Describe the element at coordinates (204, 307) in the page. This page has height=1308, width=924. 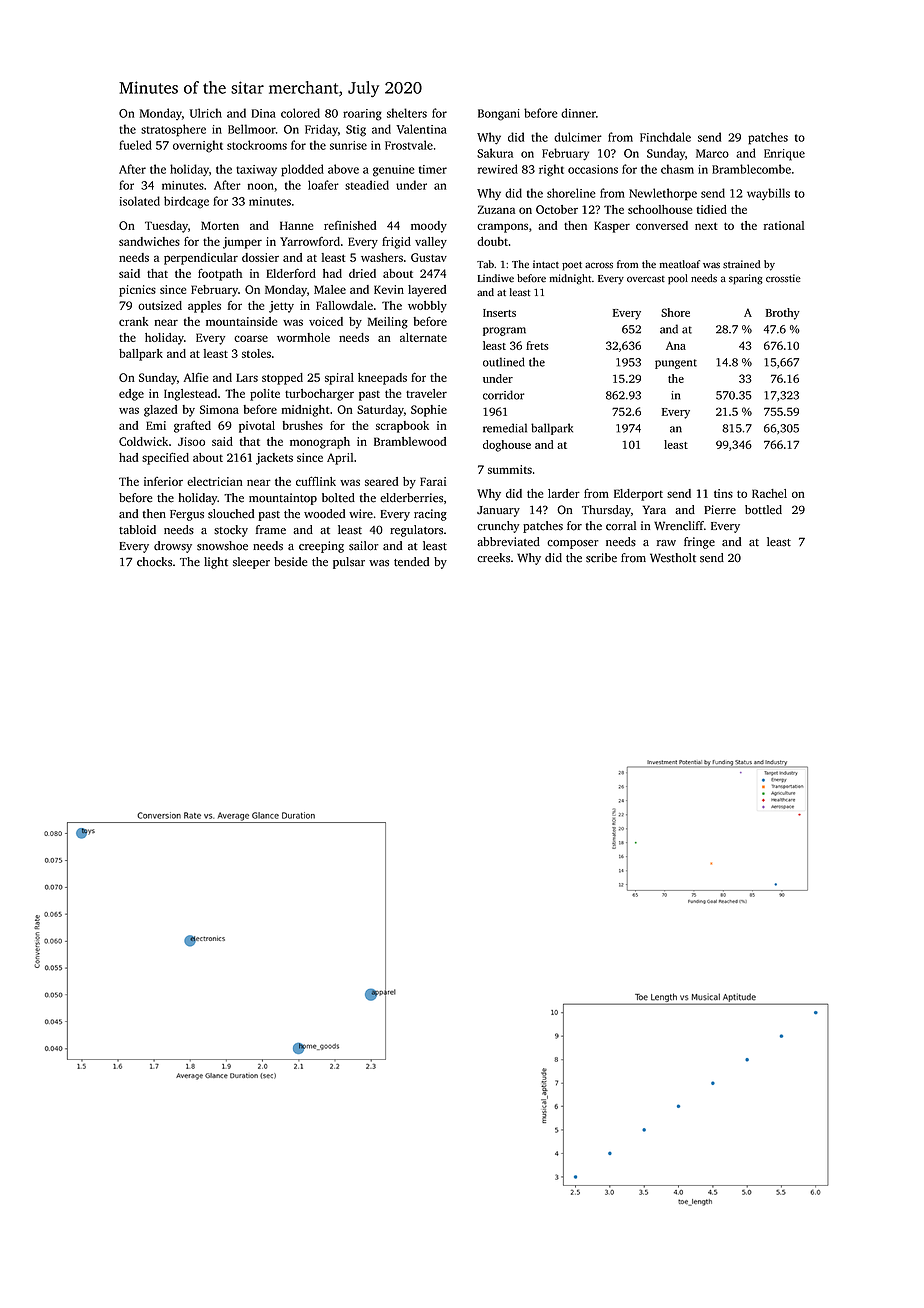
I see `apples` at that location.
